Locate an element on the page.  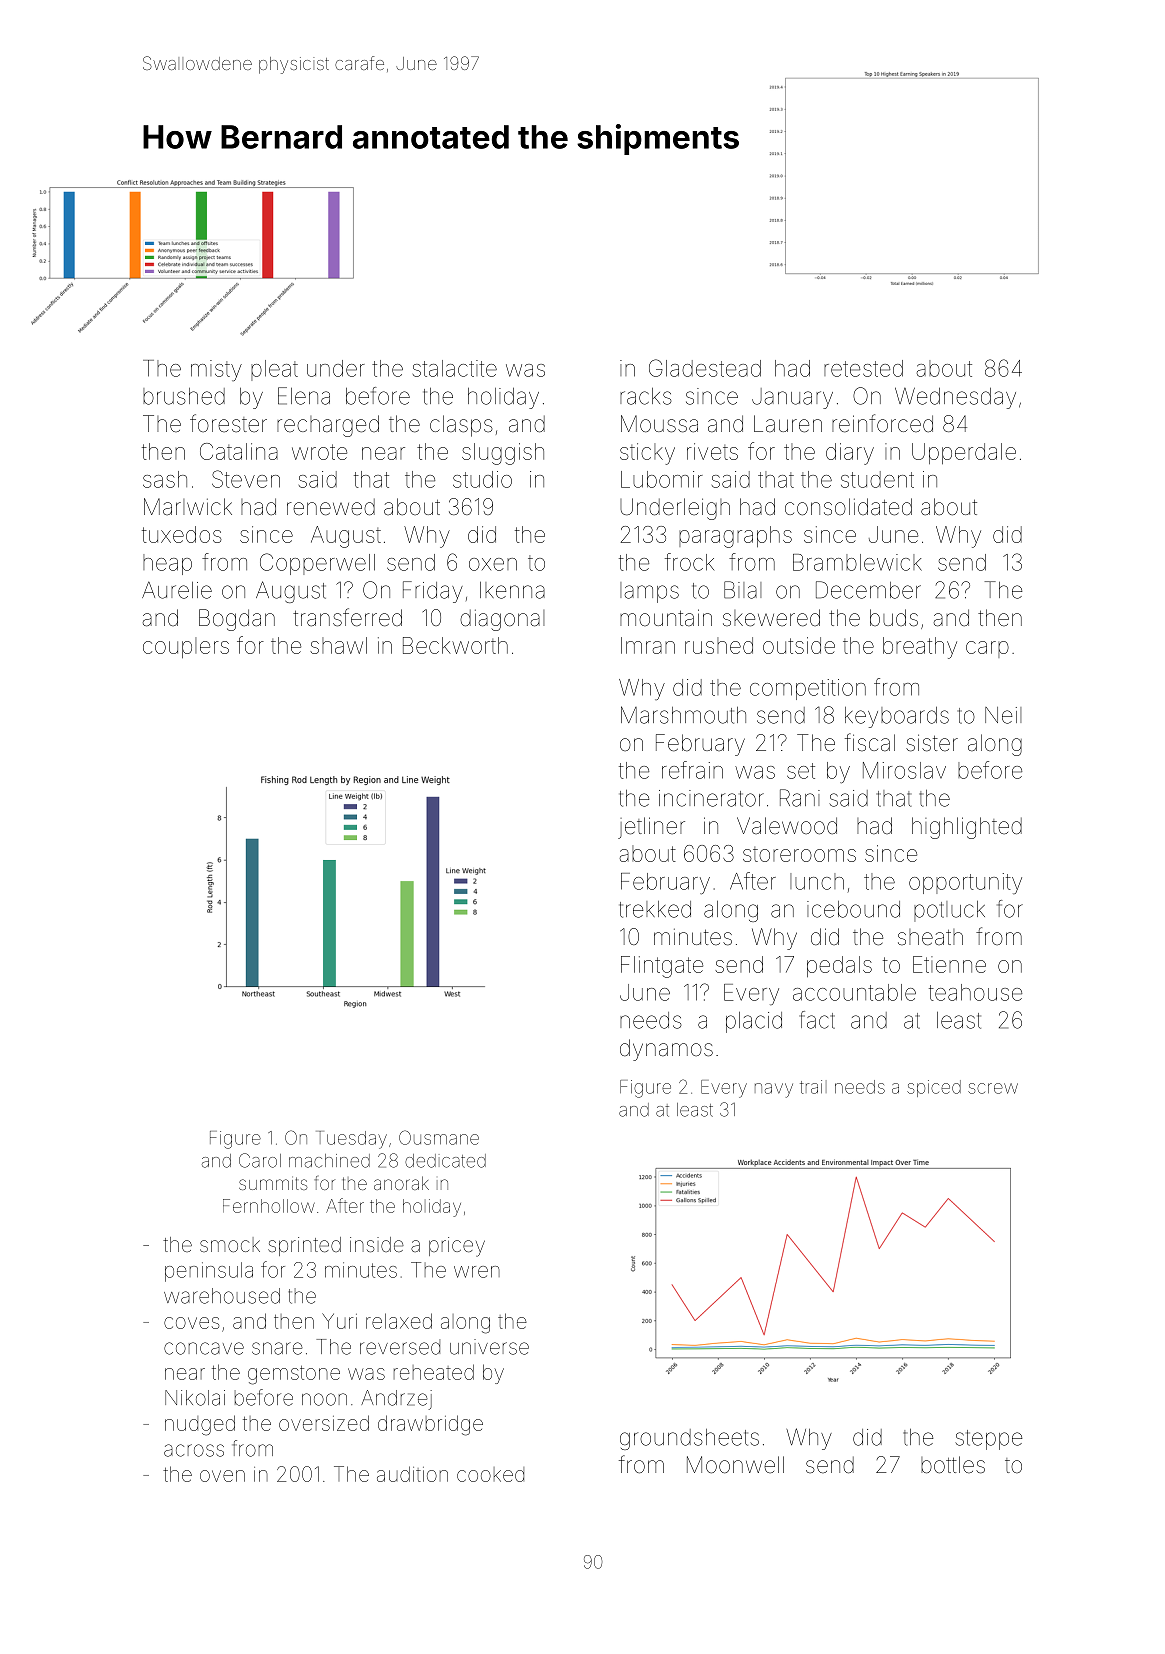
Moonwell is located at coordinates (735, 1465).
